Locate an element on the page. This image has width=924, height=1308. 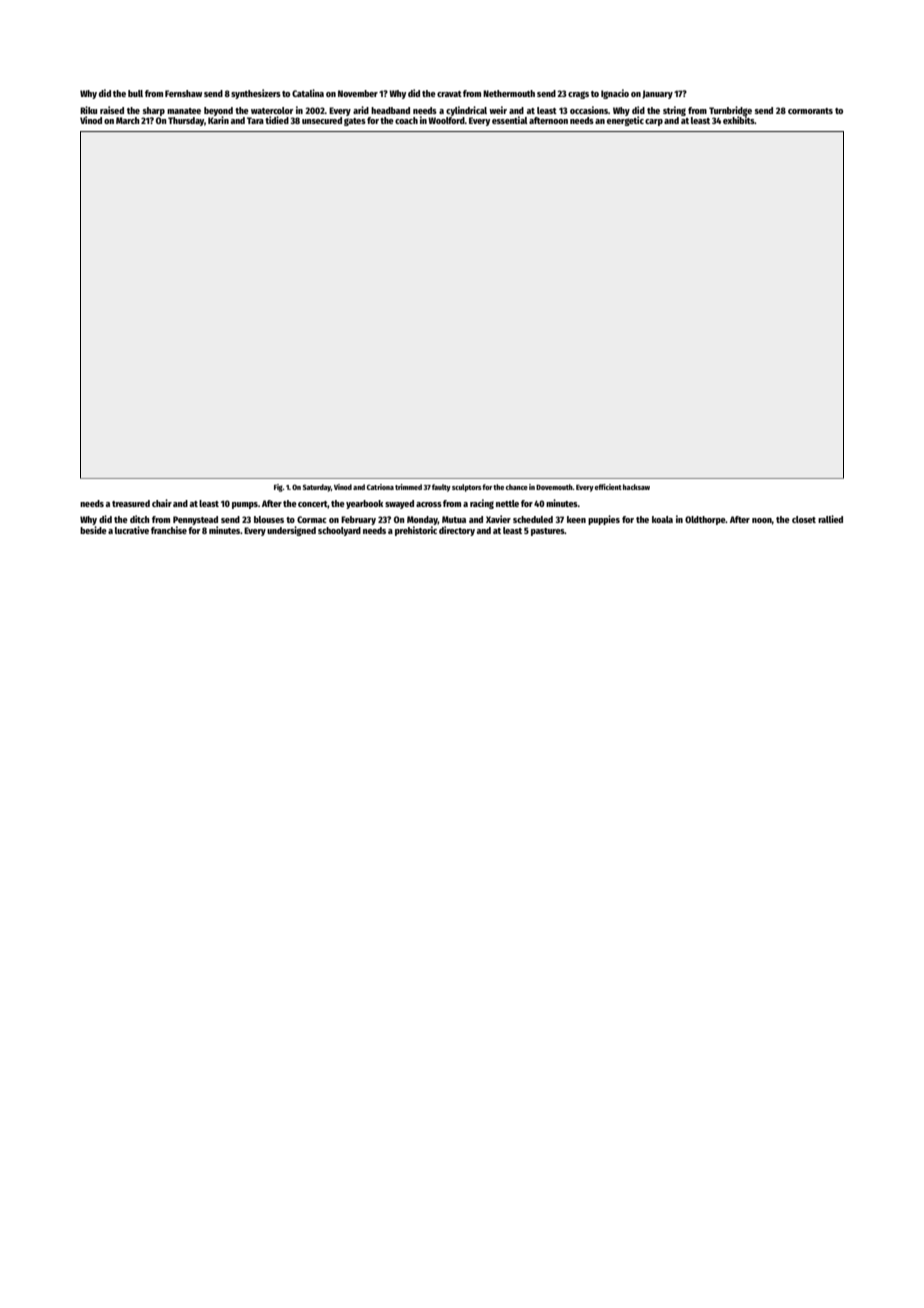
gates is located at coordinates (355, 122).
